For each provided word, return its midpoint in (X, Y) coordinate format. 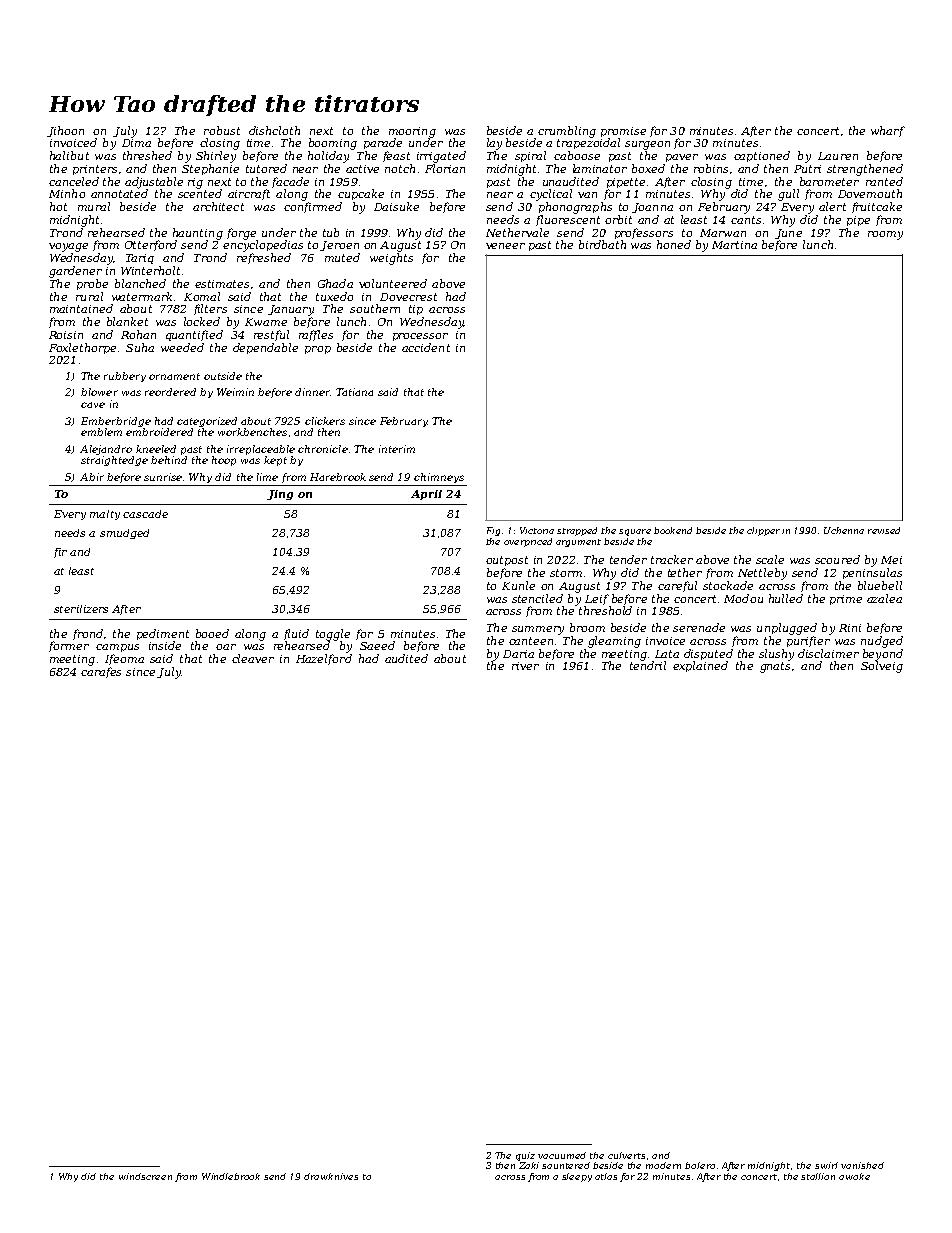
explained (700, 666)
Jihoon (65, 131)
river (525, 666)
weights (391, 259)
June (788, 234)
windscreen (145, 1176)
